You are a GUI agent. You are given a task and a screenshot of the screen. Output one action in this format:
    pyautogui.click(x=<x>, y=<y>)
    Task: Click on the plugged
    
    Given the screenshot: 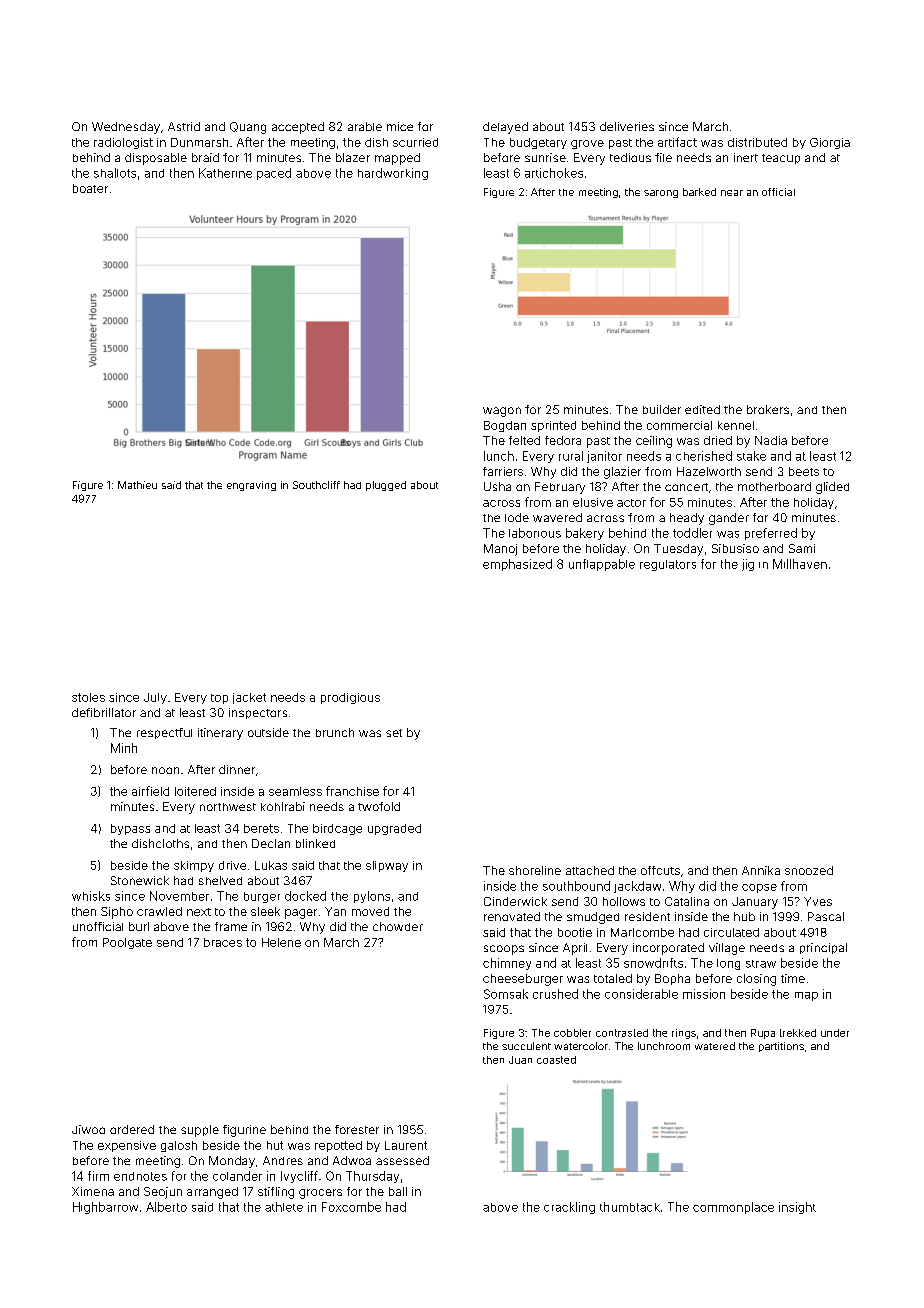 What is the action you would take?
    pyautogui.click(x=386, y=486)
